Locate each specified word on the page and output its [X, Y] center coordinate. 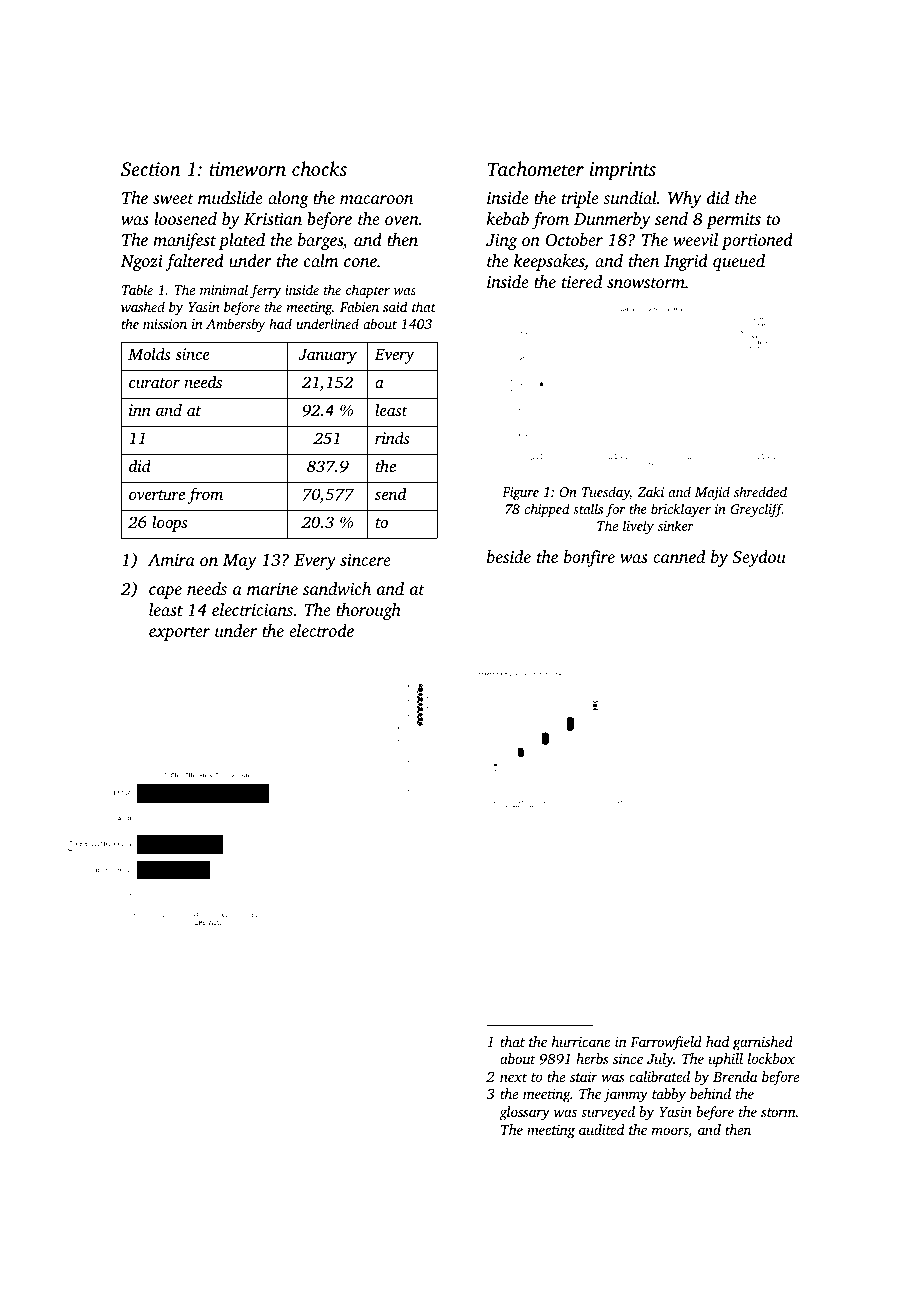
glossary [524, 1113]
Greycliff [756, 510]
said [395, 306]
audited [601, 1129]
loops [169, 523]
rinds [392, 437]
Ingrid [686, 262]
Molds [149, 353]
